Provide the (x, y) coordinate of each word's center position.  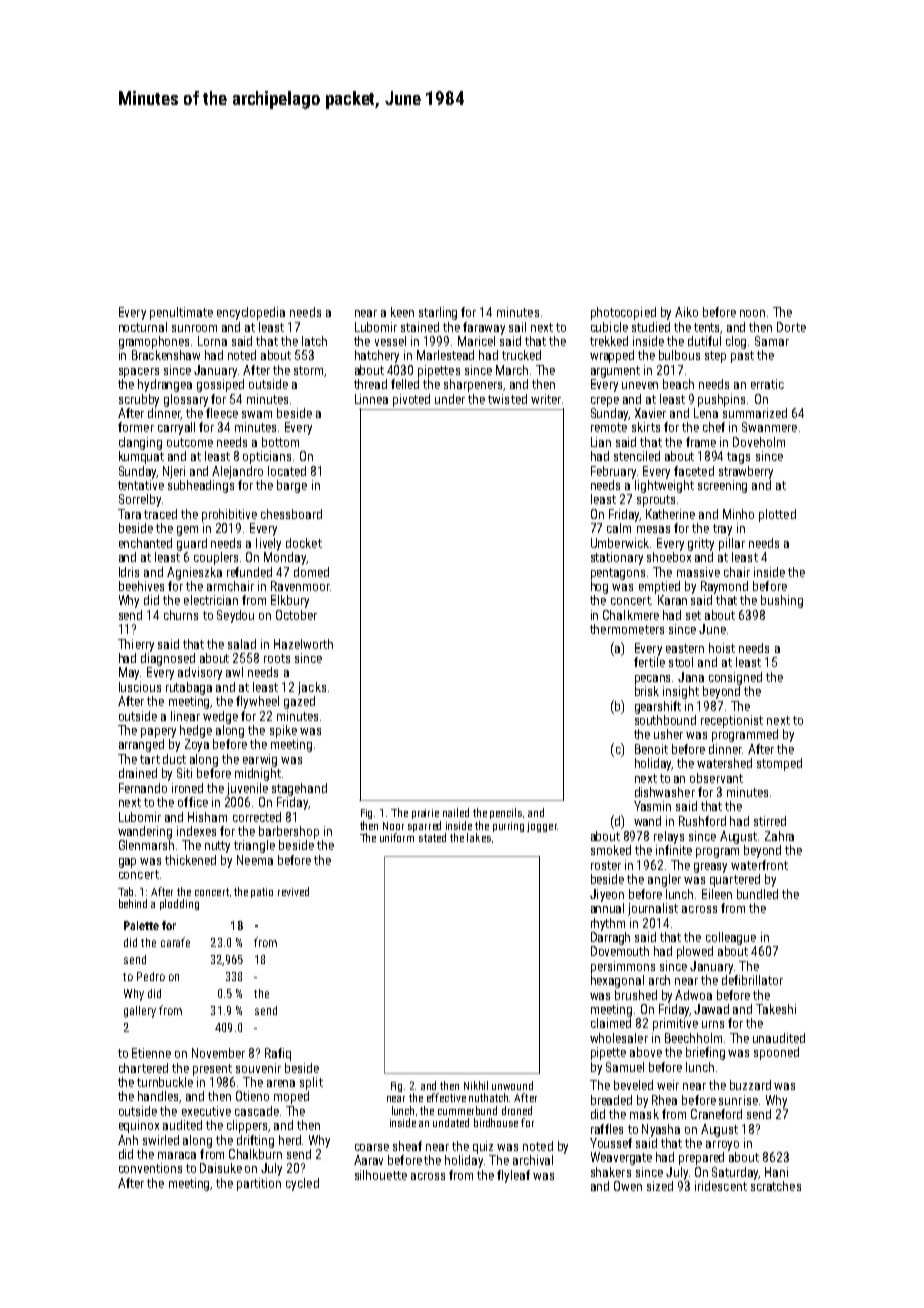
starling (438, 313)
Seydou (235, 616)
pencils (506, 813)
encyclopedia (251, 313)
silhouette (381, 1175)
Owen (628, 1186)
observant (716, 778)
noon (752, 313)
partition (259, 1184)
